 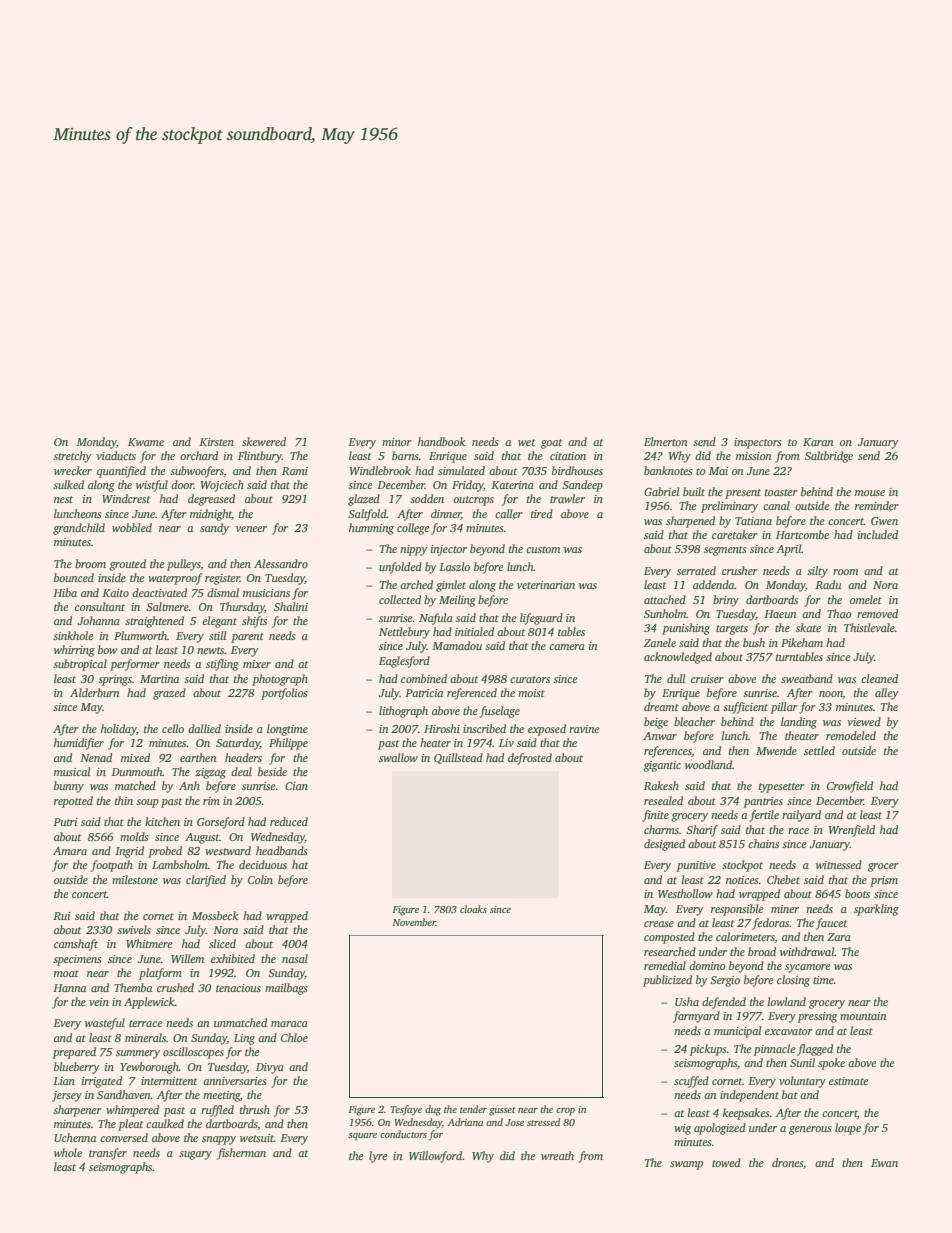 What do you see at coordinates (708, 1050) in the screenshot?
I see `pickups` at bounding box center [708, 1050].
